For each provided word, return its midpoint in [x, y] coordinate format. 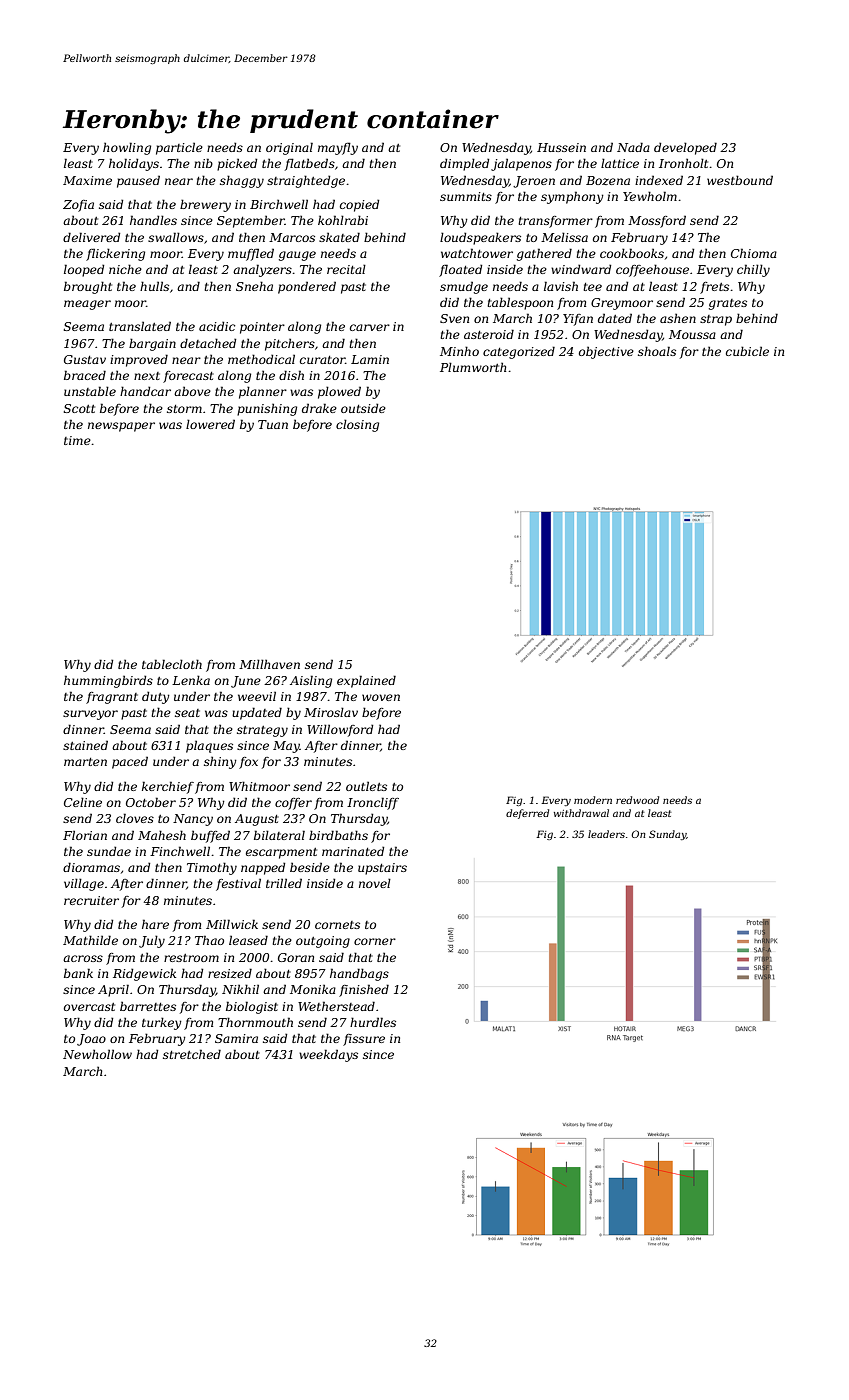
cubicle [747, 351]
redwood [637, 800]
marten [85, 762]
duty [156, 697]
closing [357, 425]
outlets [366, 786]
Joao [91, 1040]
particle [179, 149]
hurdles [373, 1022]
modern [593, 800]
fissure [364, 1040]
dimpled [464, 164]
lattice [620, 163]
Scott [79, 408]
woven [381, 697]
